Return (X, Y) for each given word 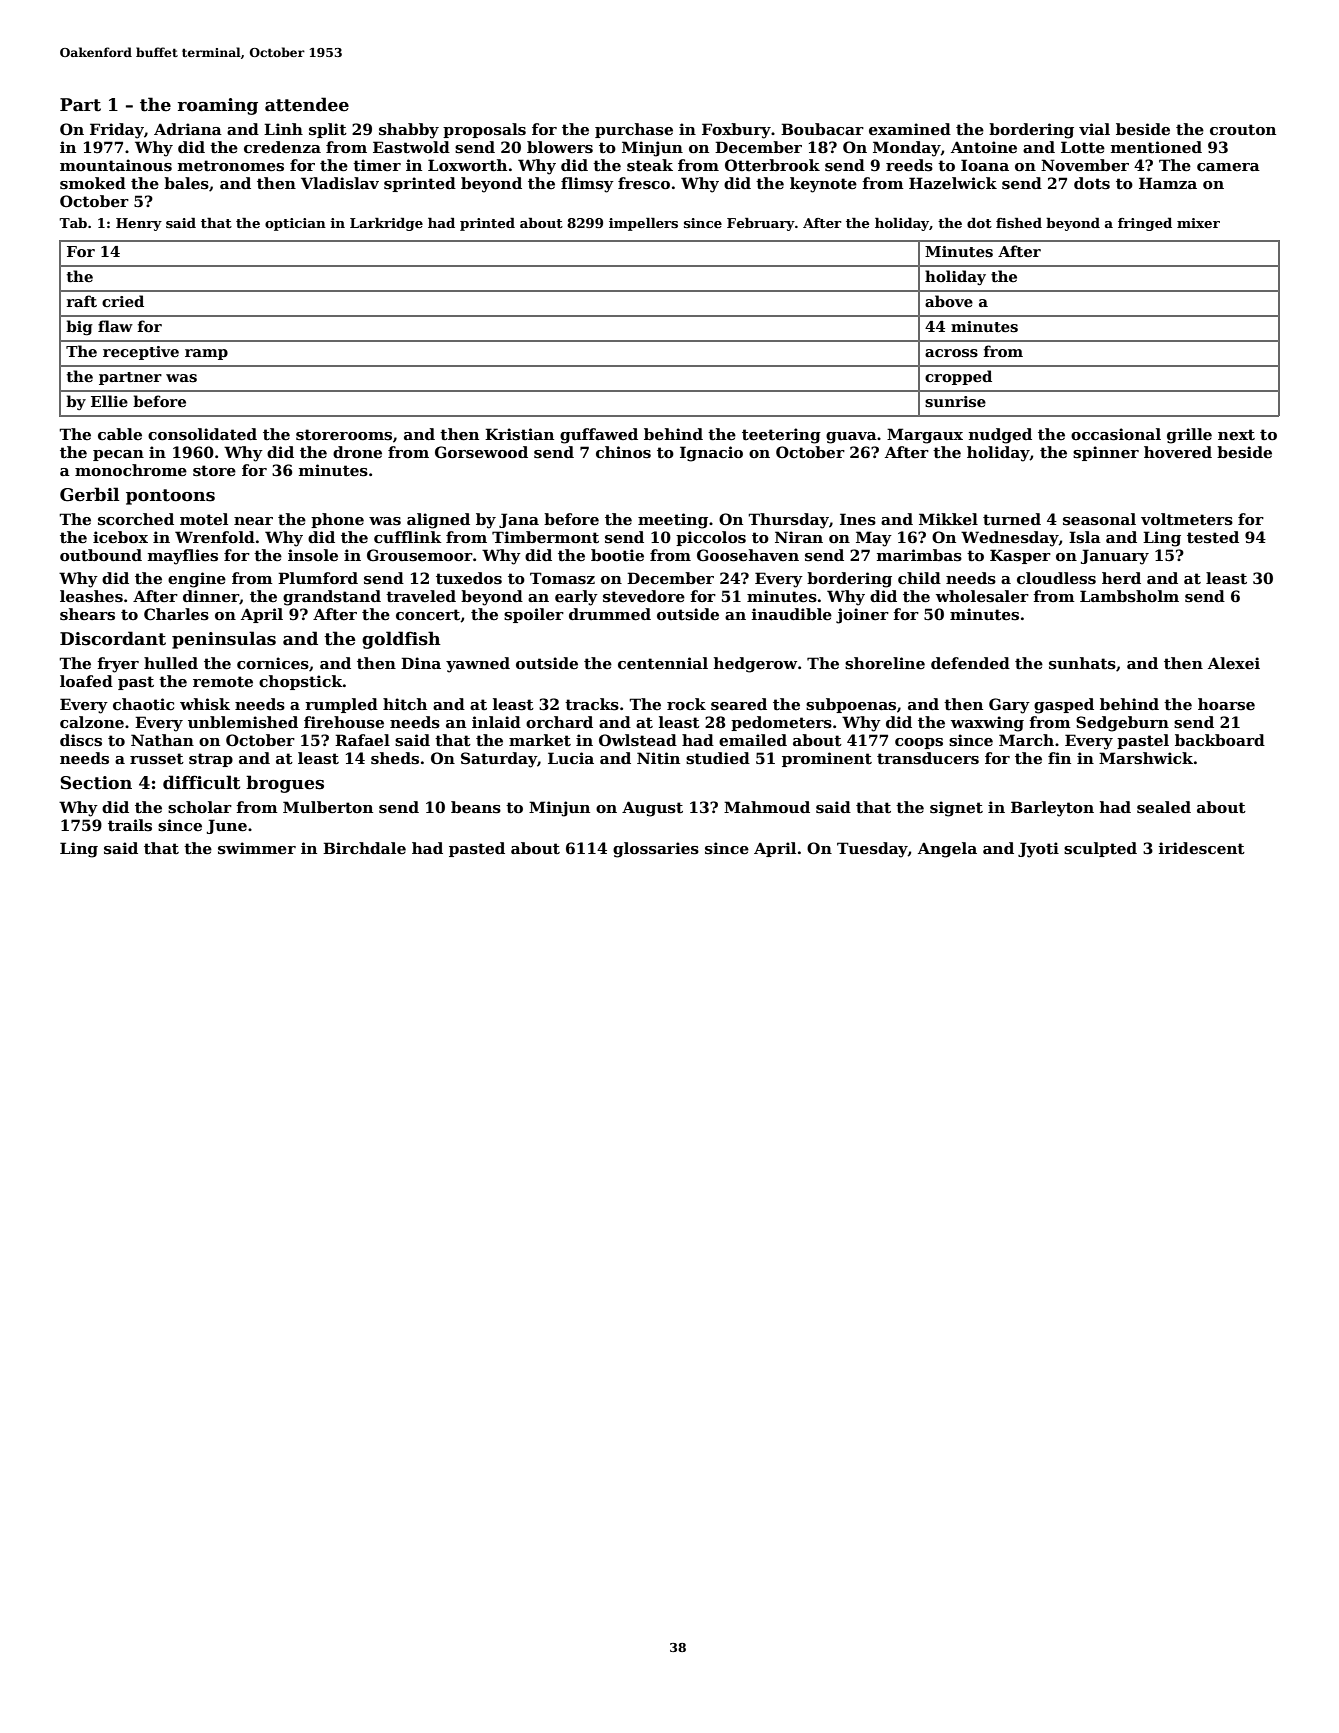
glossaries (656, 850)
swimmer (257, 848)
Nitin (658, 758)
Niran (799, 537)
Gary (1009, 706)
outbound (101, 555)
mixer (1198, 223)
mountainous (116, 165)
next (1236, 434)
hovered (1178, 452)
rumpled (341, 705)
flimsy (587, 185)
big (79, 327)
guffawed (599, 436)
